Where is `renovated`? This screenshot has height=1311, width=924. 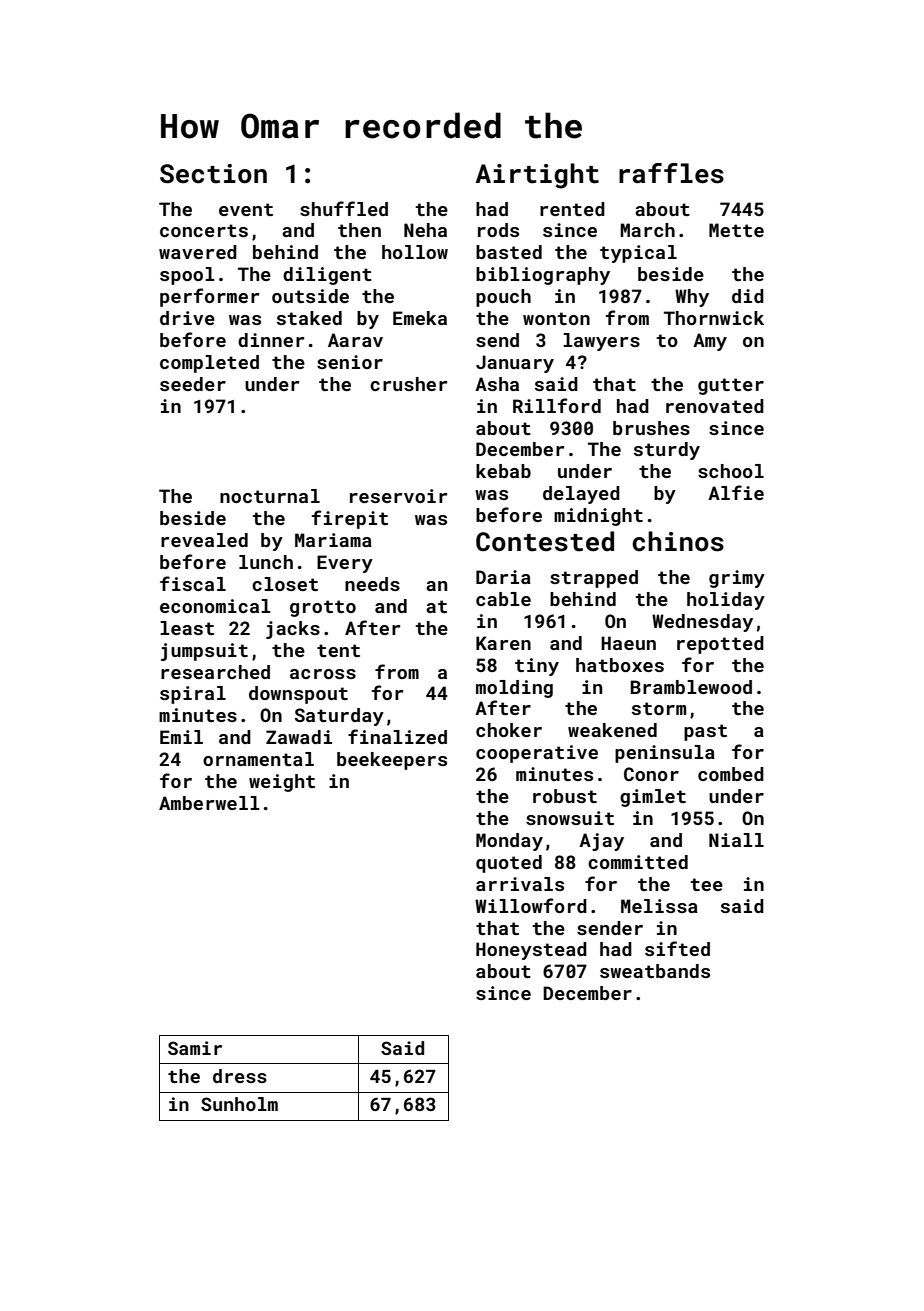
renovated is located at coordinates (715, 406).
